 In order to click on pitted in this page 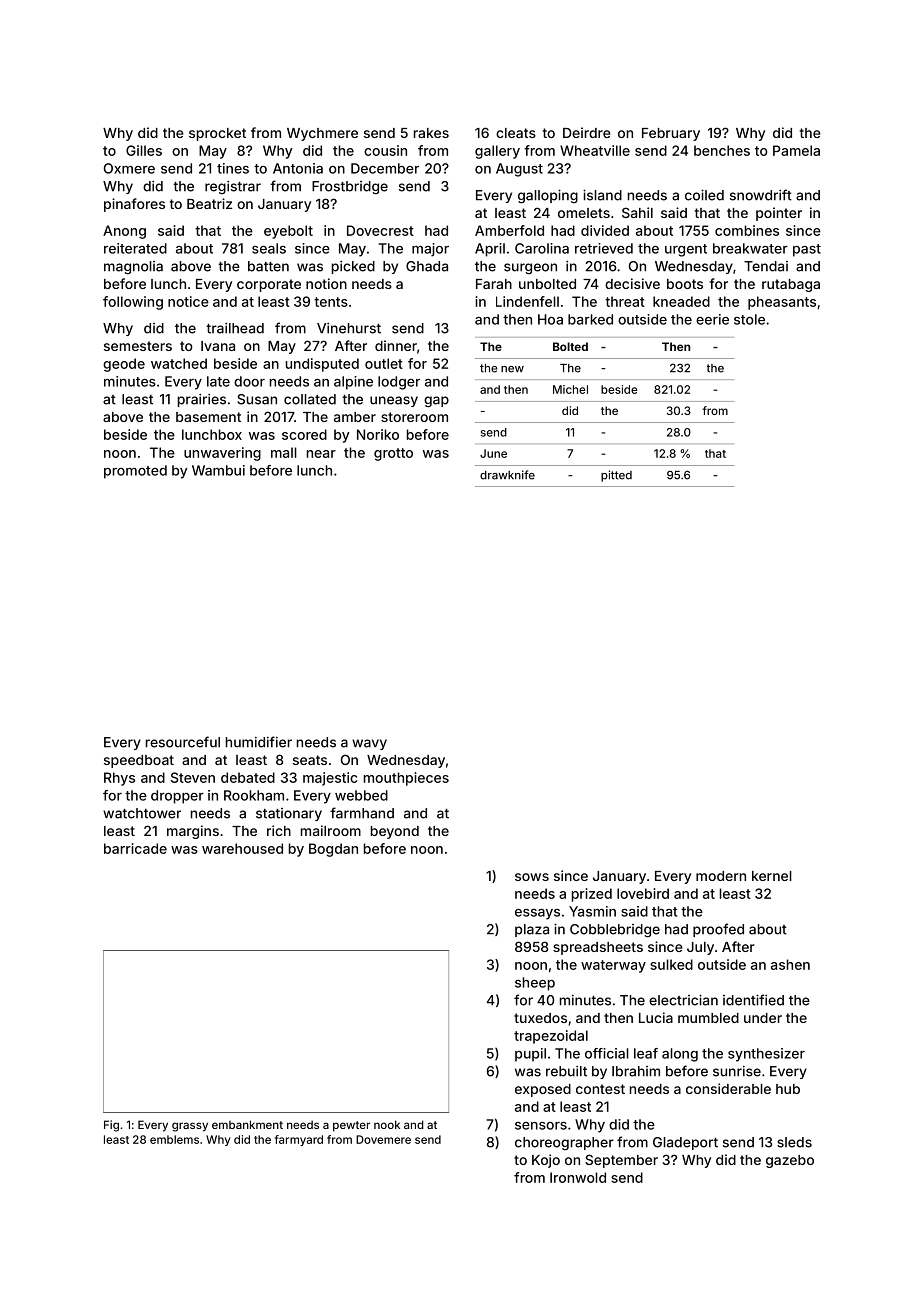, I will do `click(616, 476)`.
